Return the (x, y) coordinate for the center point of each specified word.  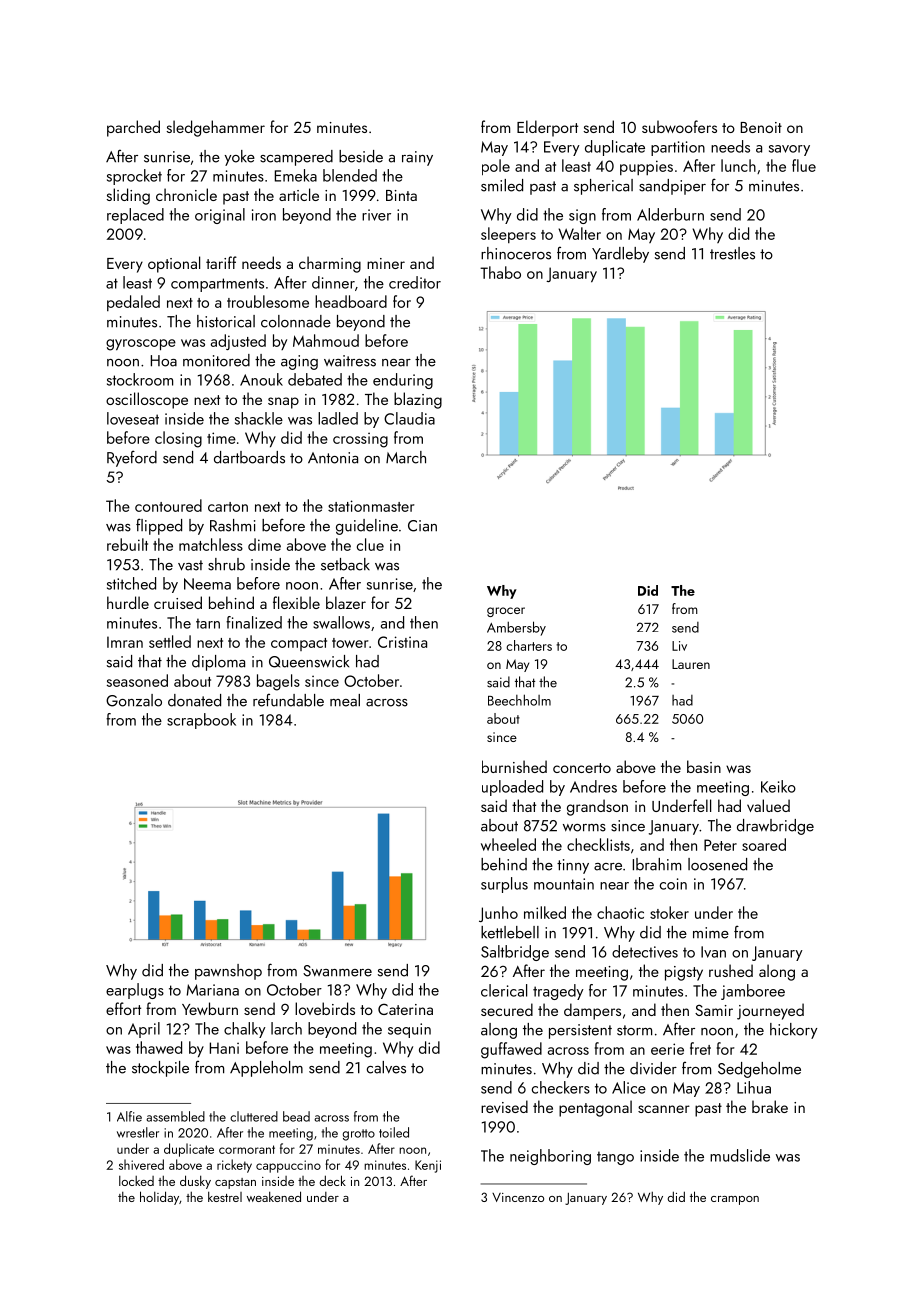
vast (190, 565)
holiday (159, 1198)
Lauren (691, 664)
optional (174, 264)
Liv (679, 646)
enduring (403, 381)
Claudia (409, 418)
